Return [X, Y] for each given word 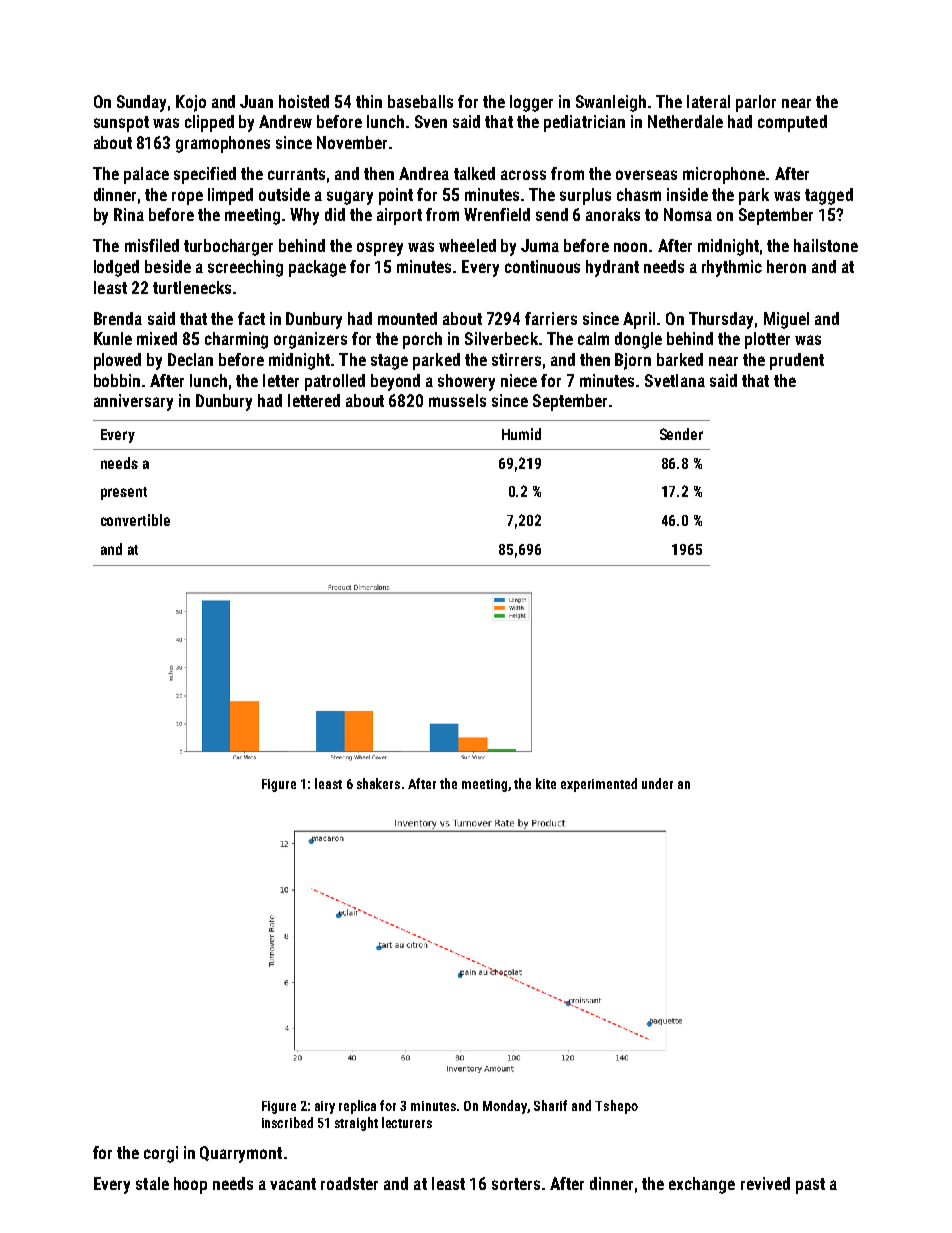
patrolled [335, 382]
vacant [293, 1184]
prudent [797, 361]
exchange [702, 1185]
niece [519, 380]
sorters [516, 1184]
